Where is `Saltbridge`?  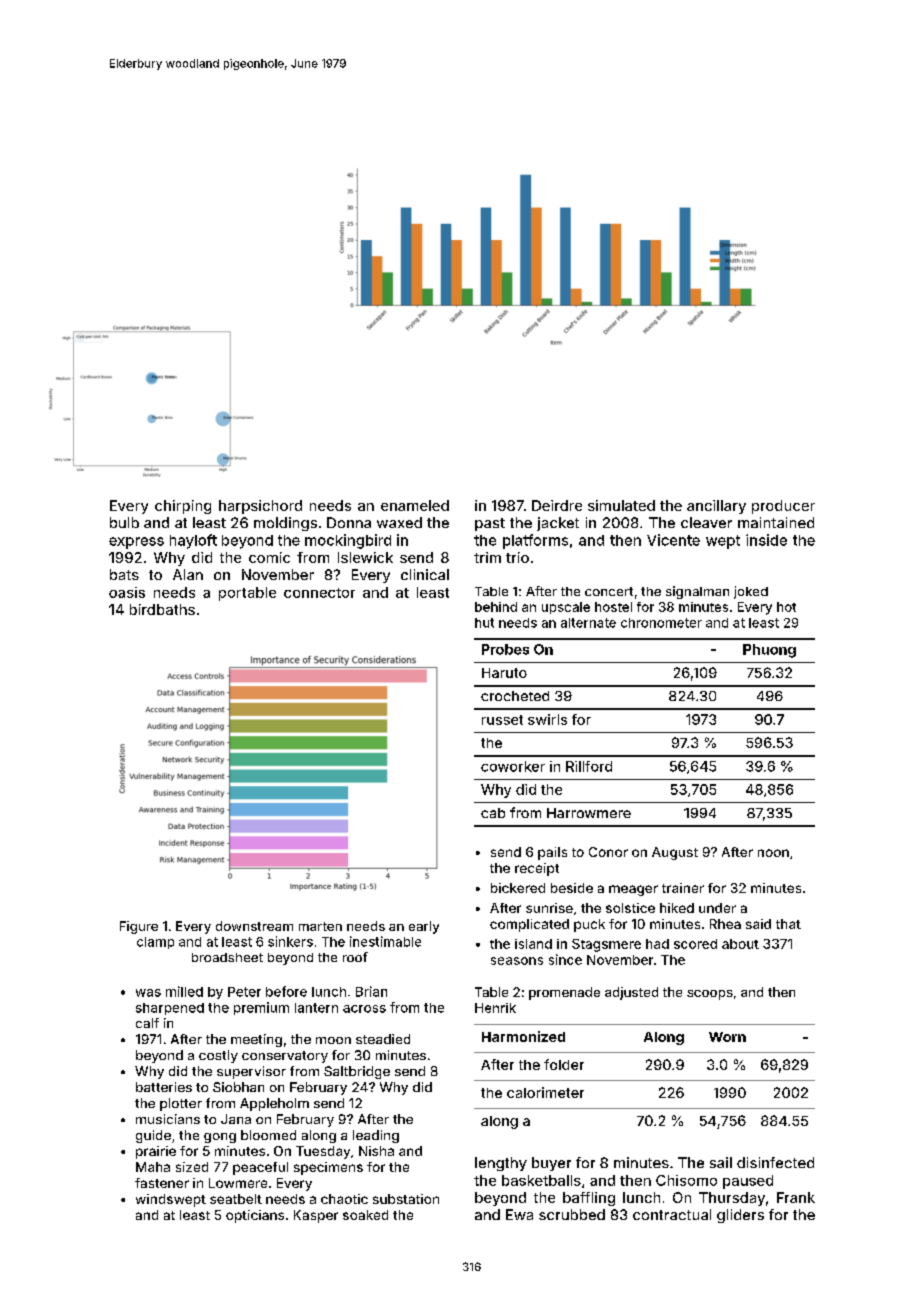 Saltbridge is located at coordinates (357, 1072).
